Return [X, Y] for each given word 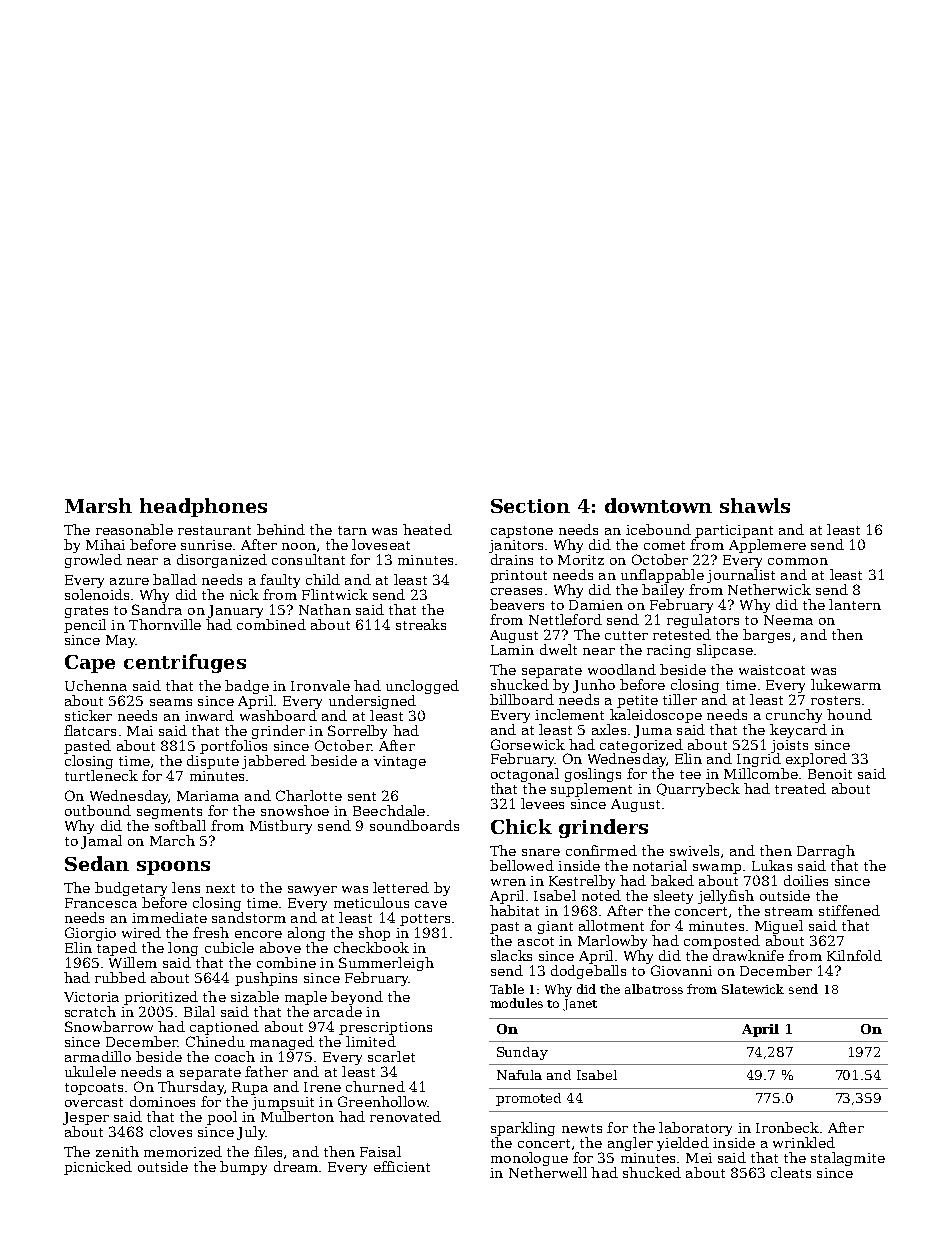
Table [507, 989]
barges [766, 636]
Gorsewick [528, 744]
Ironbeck [787, 1127]
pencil [85, 626]
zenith [117, 1151]
